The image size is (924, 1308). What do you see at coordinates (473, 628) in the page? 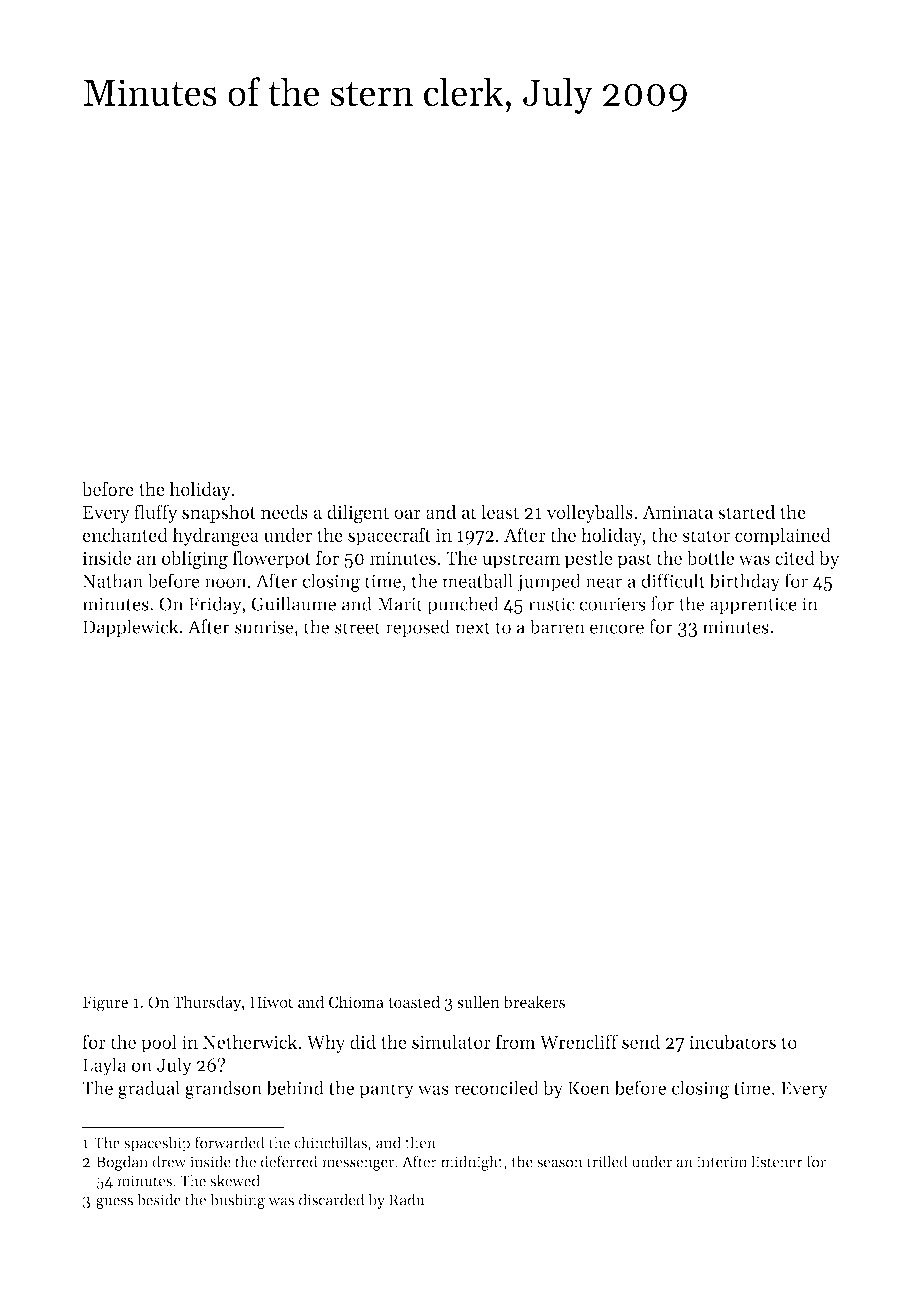
I see `next` at bounding box center [473, 628].
